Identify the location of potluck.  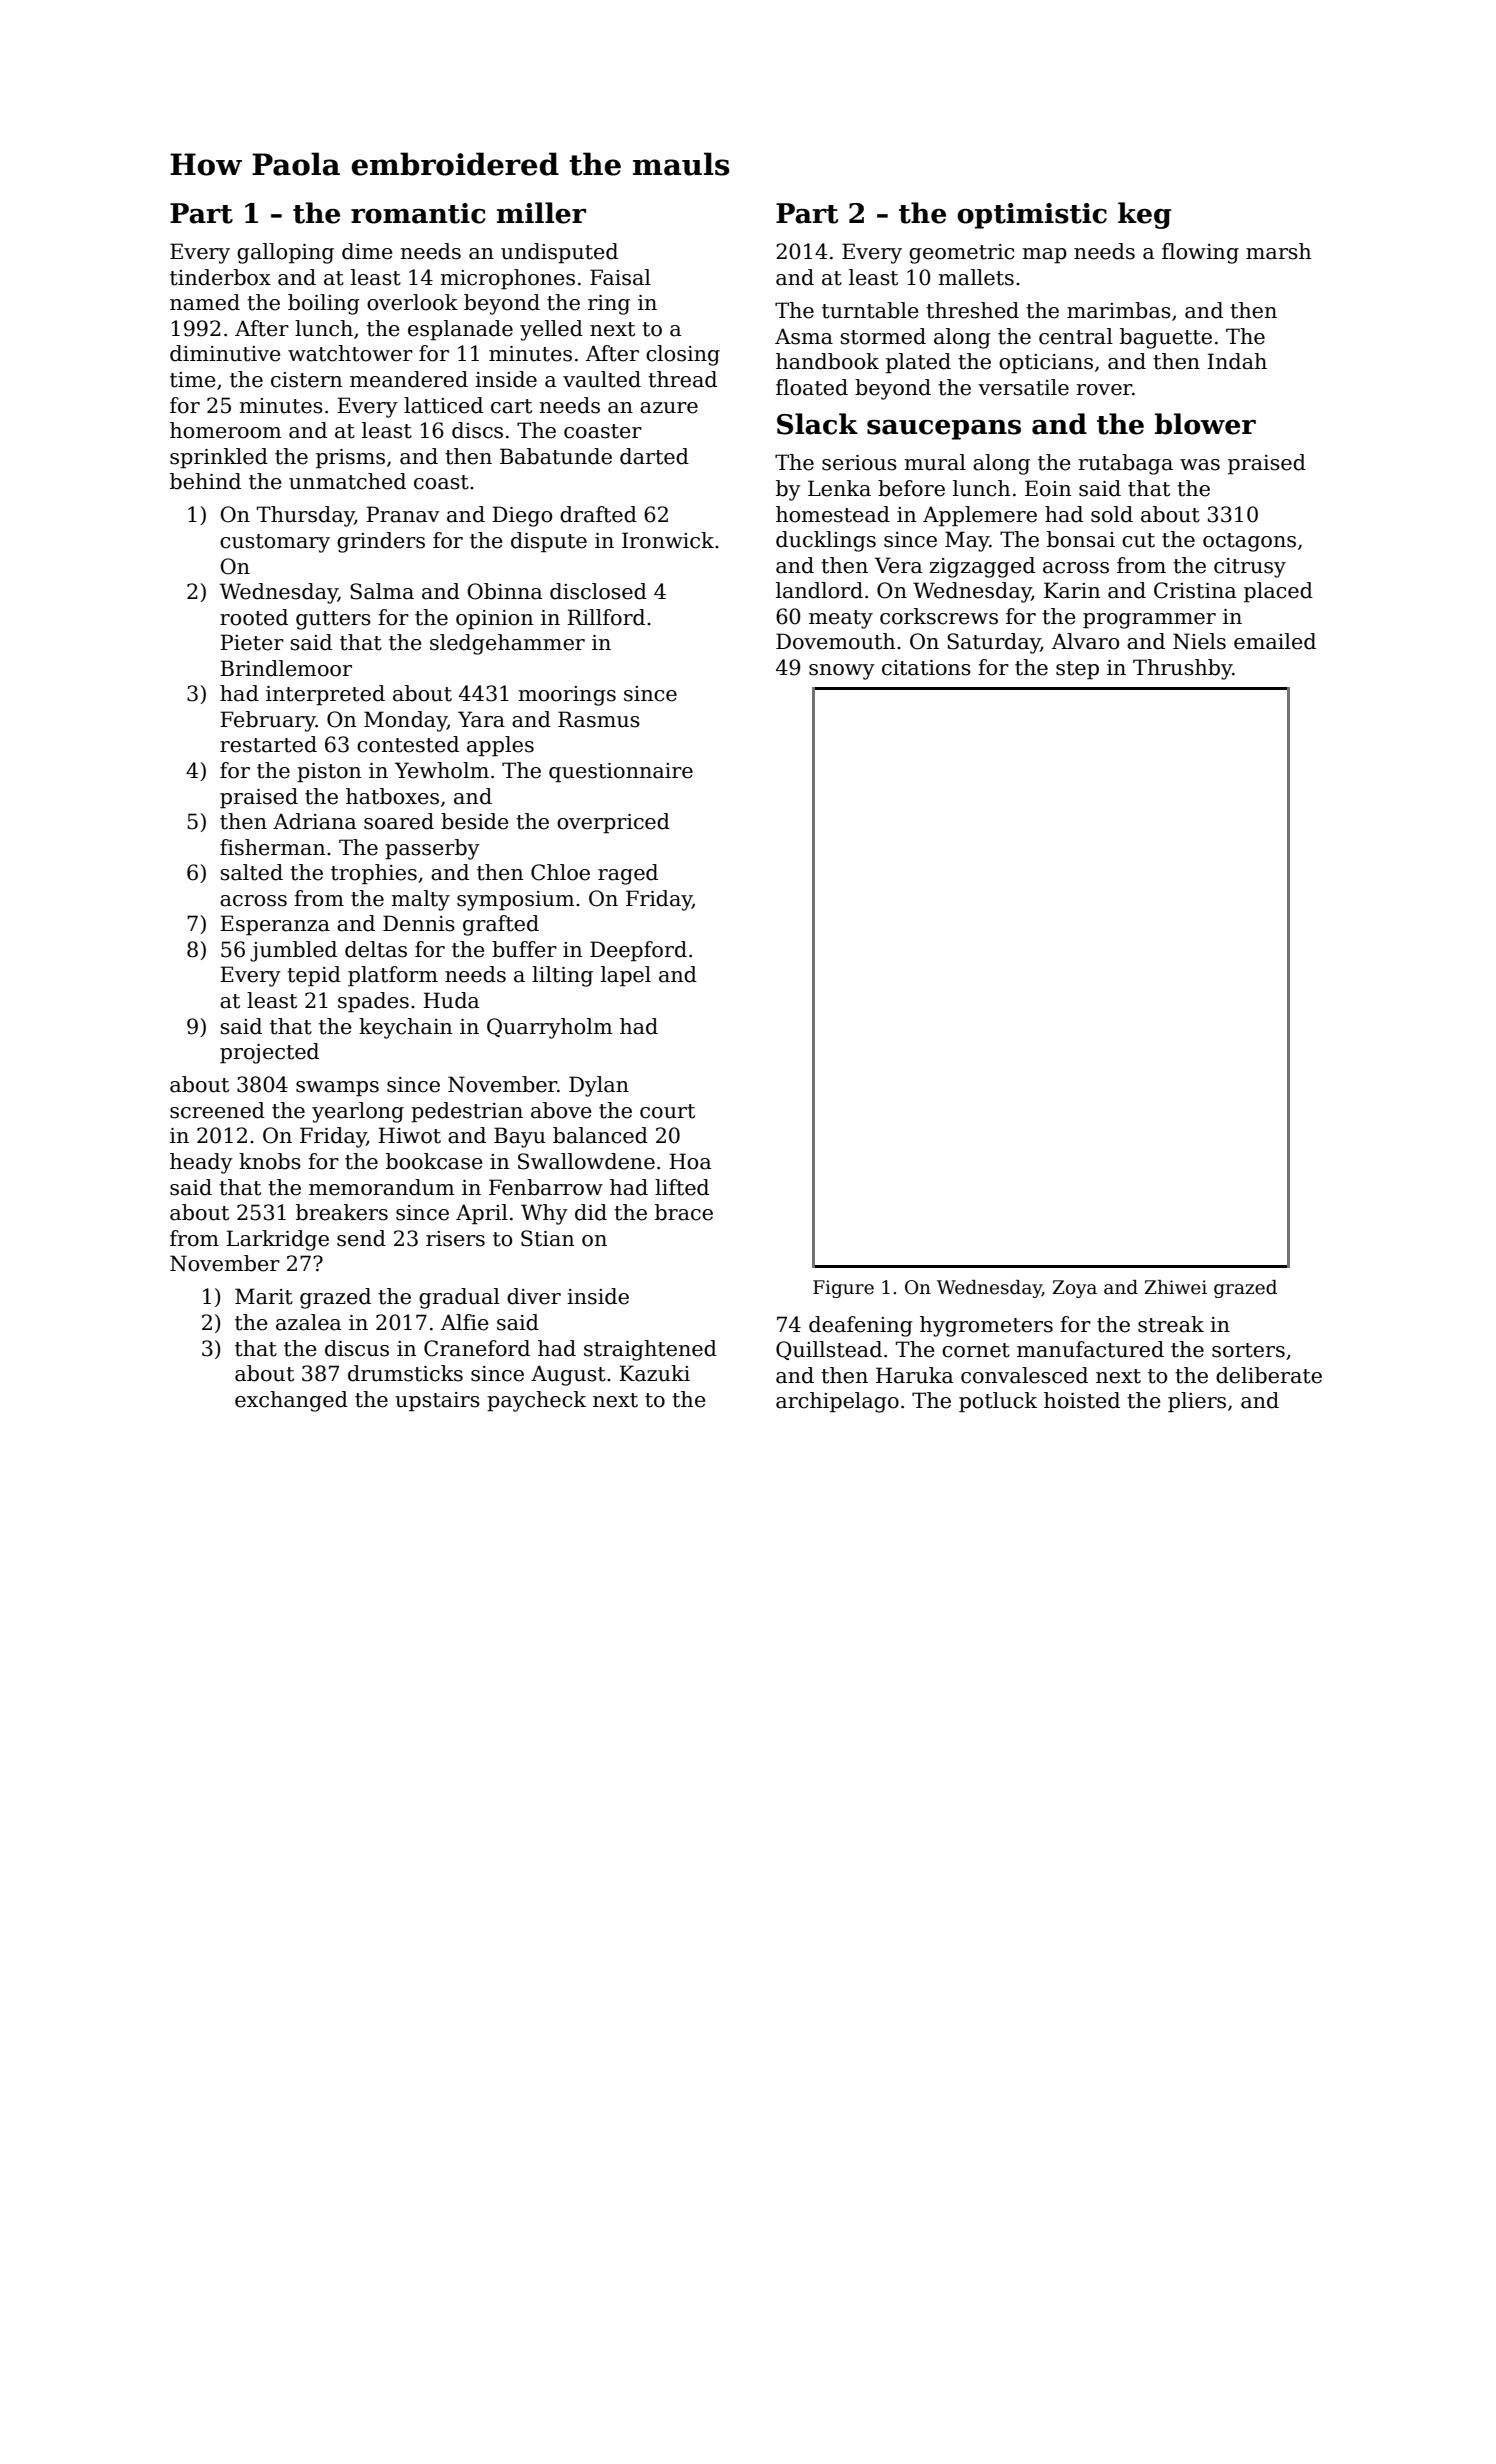
(998, 1402).
